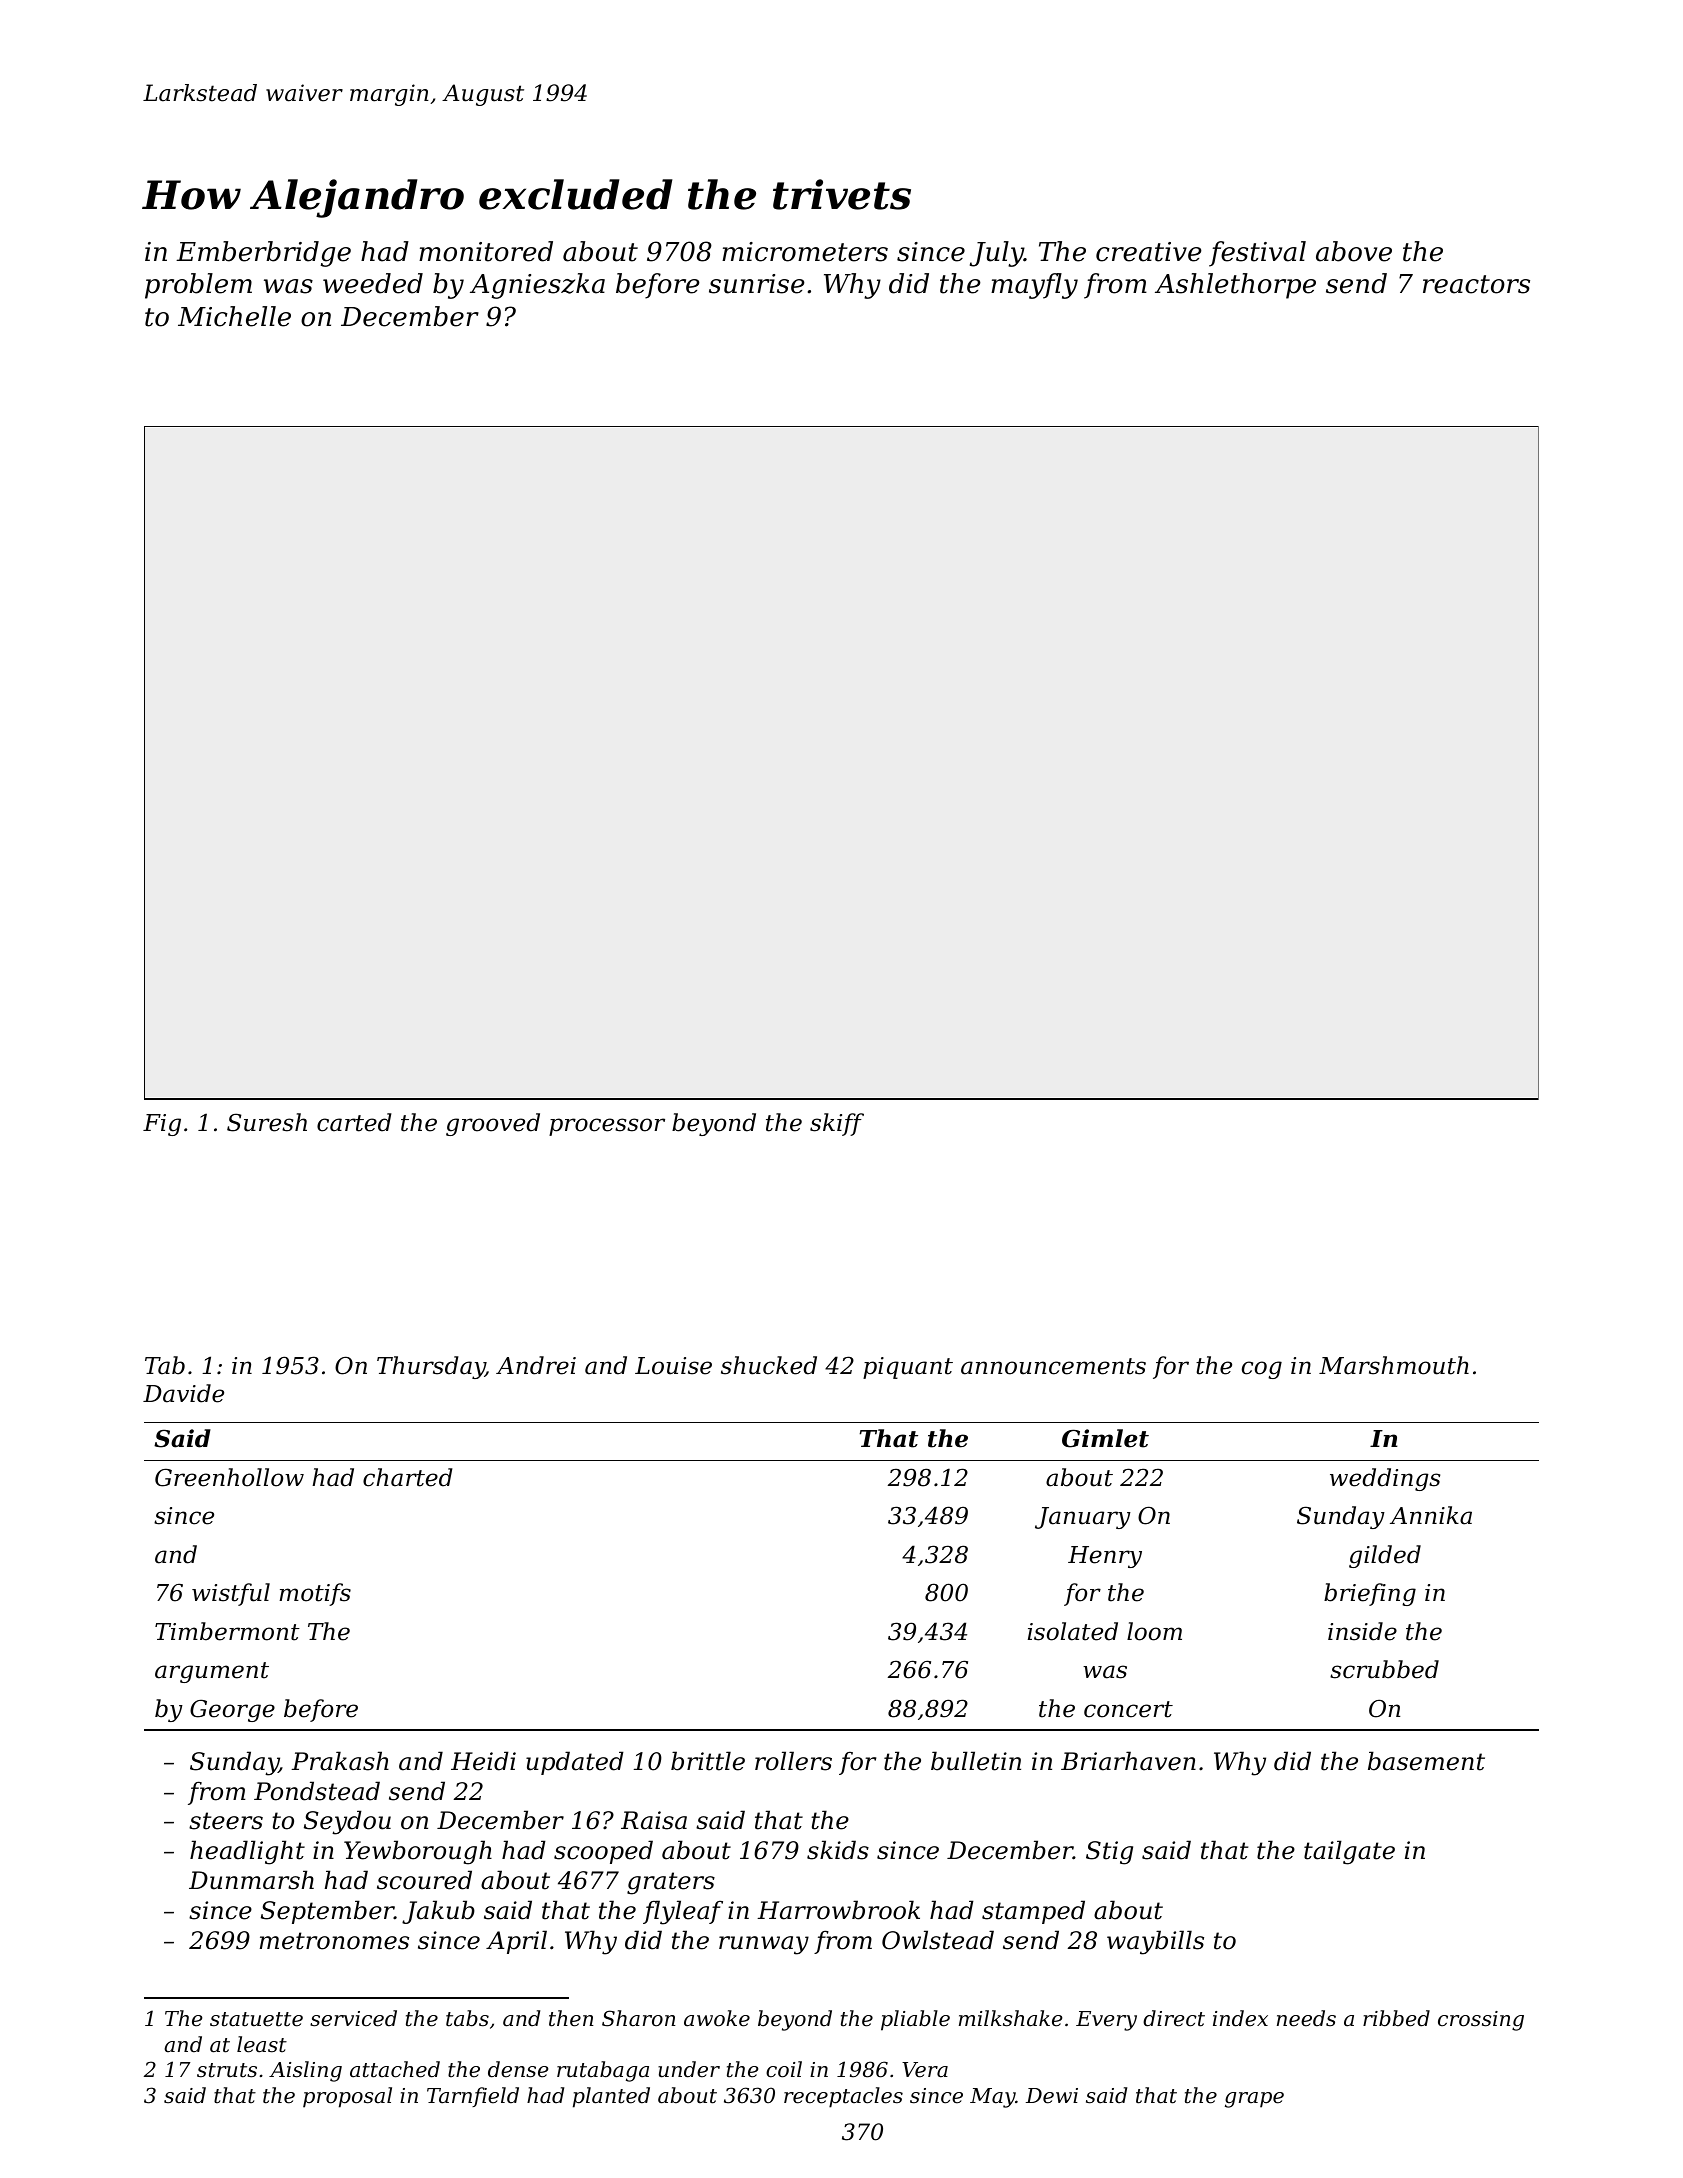 This document has width=1683, height=2178. What do you see at coordinates (837, 1124) in the document?
I see `skiff` at bounding box center [837, 1124].
